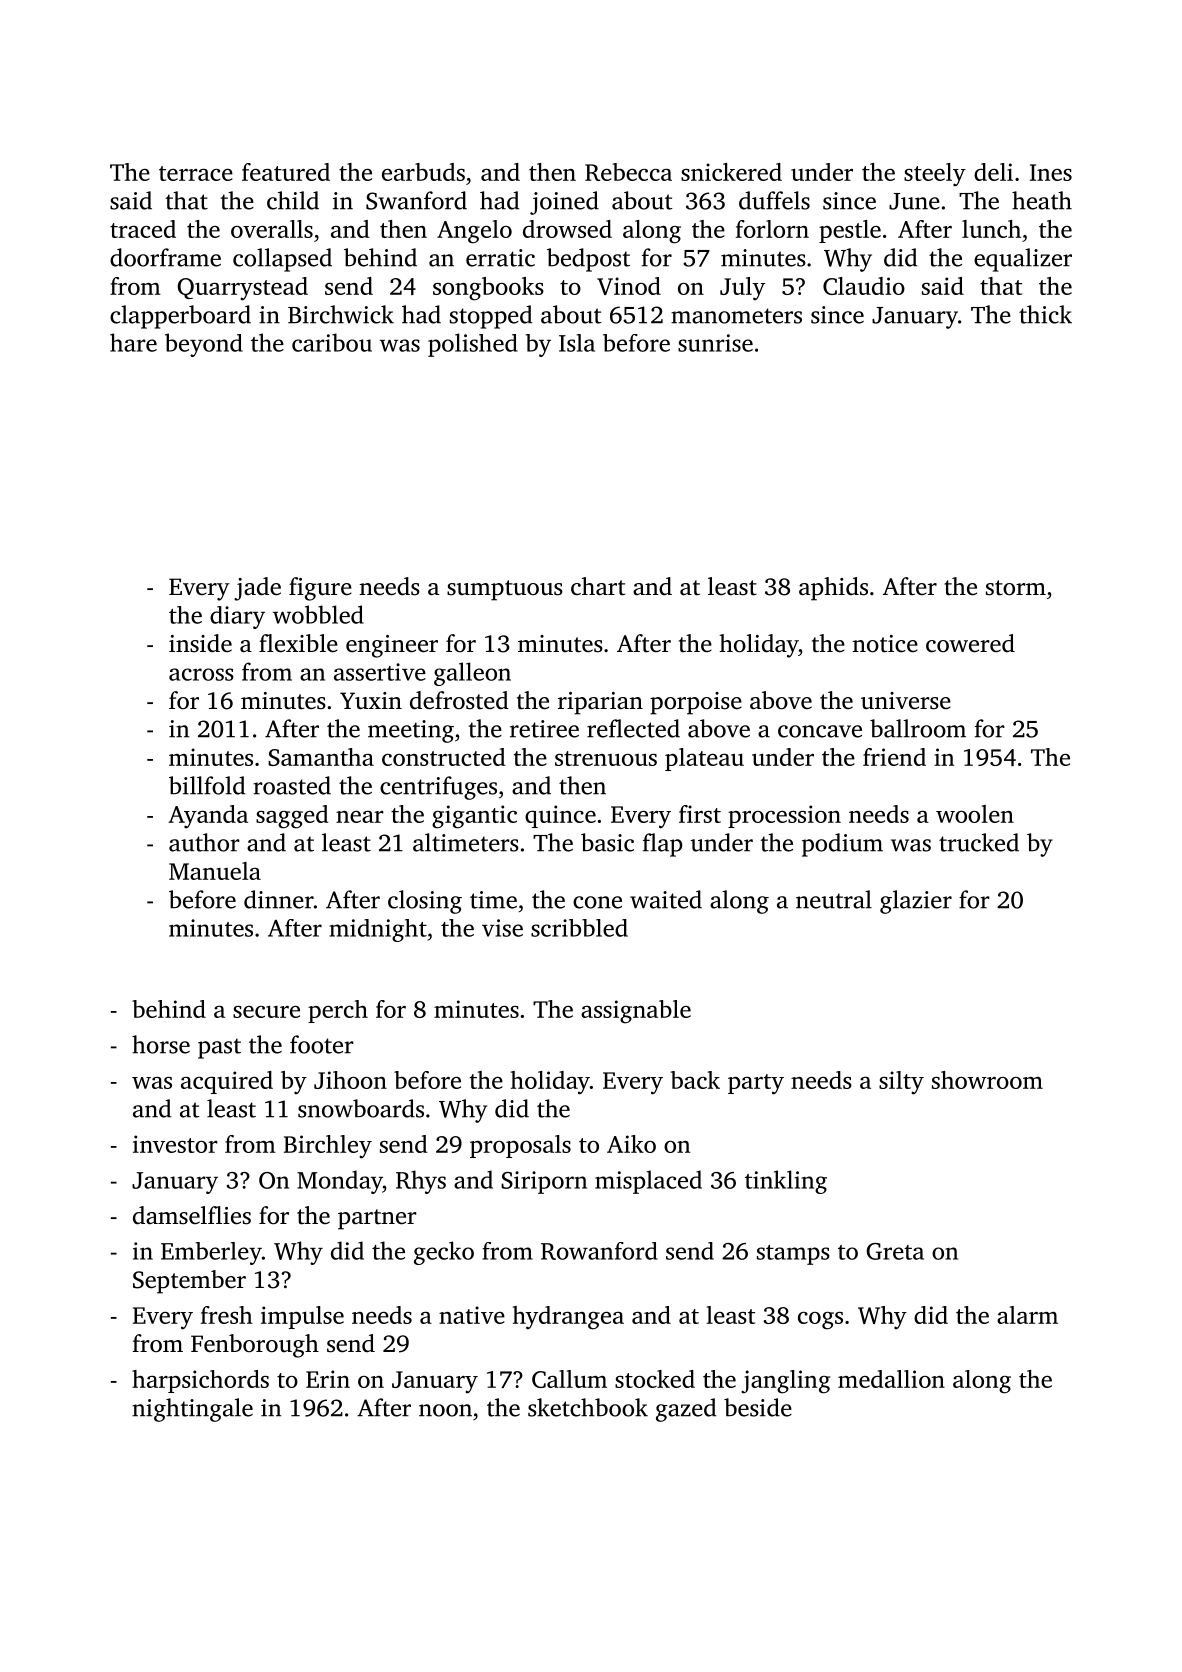 Image resolution: width=1182 pixels, height=1672 pixels. What do you see at coordinates (192, 1410) in the image?
I see `nightingale` at bounding box center [192, 1410].
